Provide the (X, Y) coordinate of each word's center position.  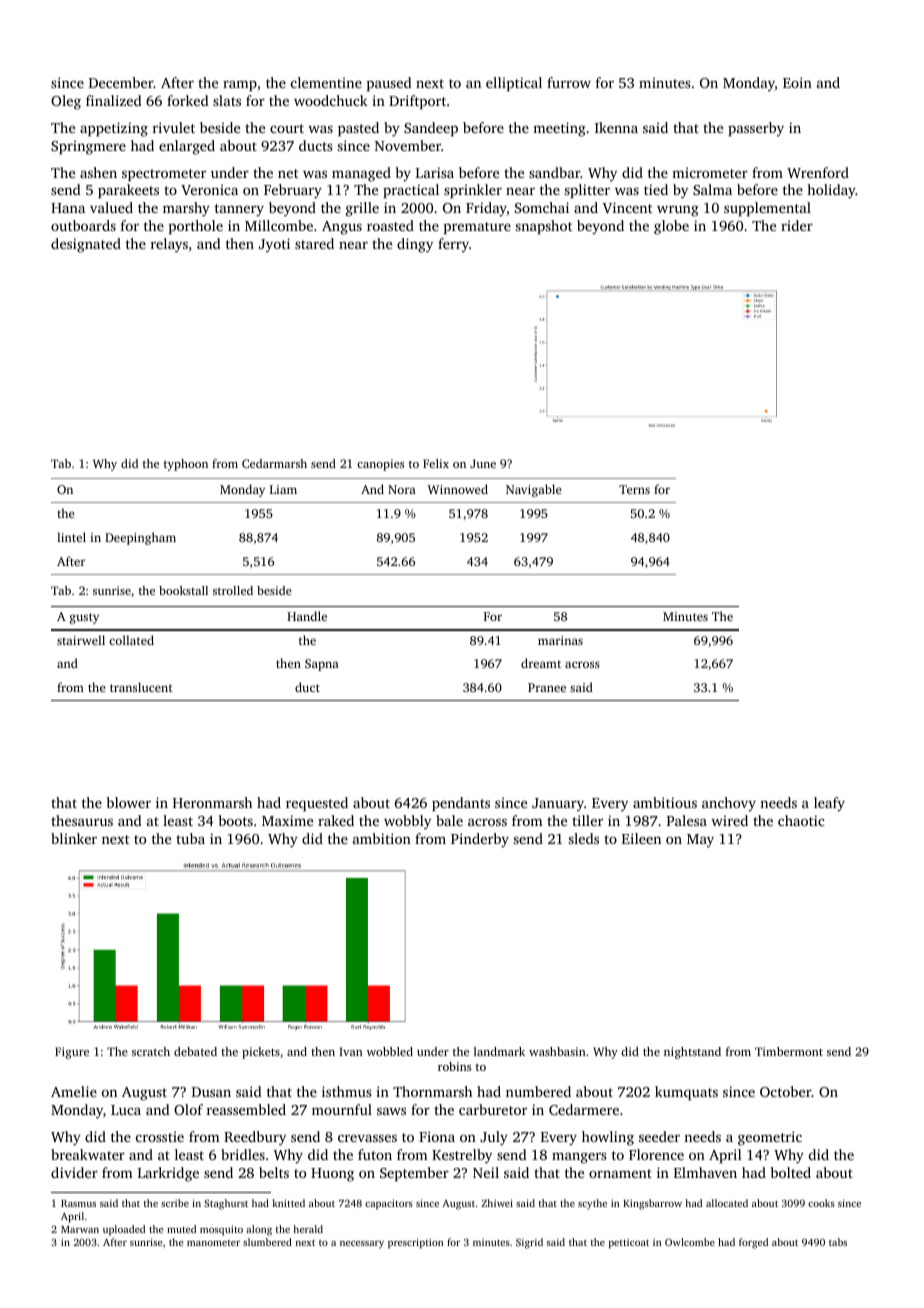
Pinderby (480, 840)
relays (169, 245)
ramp (240, 86)
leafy (829, 804)
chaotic (801, 820)
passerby (756, 129)
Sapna (322, 665)
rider (797, 225)
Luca (126, 1110)
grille (362, 209)
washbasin (557, 1051)
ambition (382, 838)
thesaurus (82, 820)
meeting (559, 129)
